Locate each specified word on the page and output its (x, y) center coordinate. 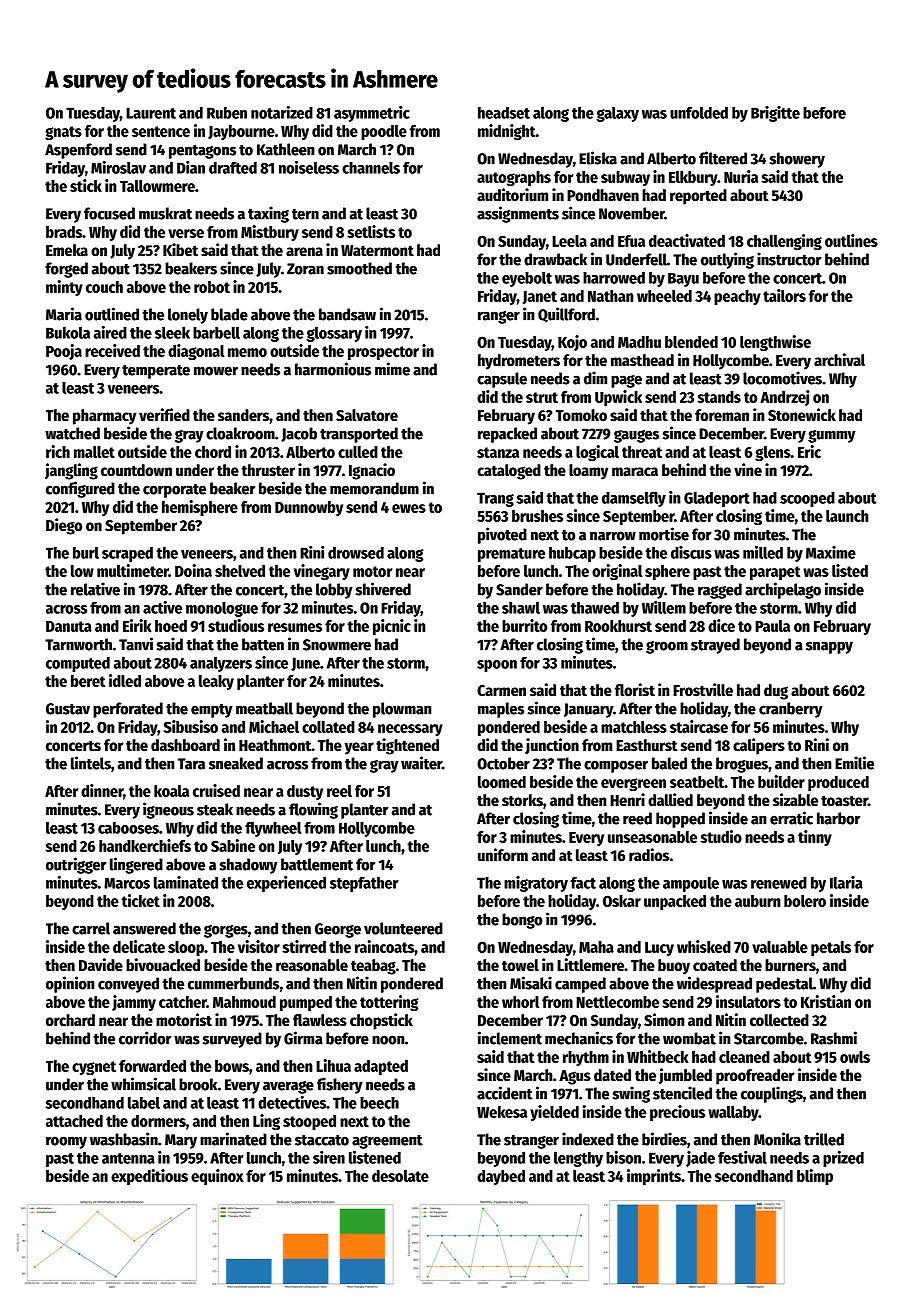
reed (637, 818)
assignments (518, 214)
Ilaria (846, 882)
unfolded (699, 112)
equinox (217, 1177)
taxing (268, 214)
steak (215, 809)
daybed (501, 1177)
